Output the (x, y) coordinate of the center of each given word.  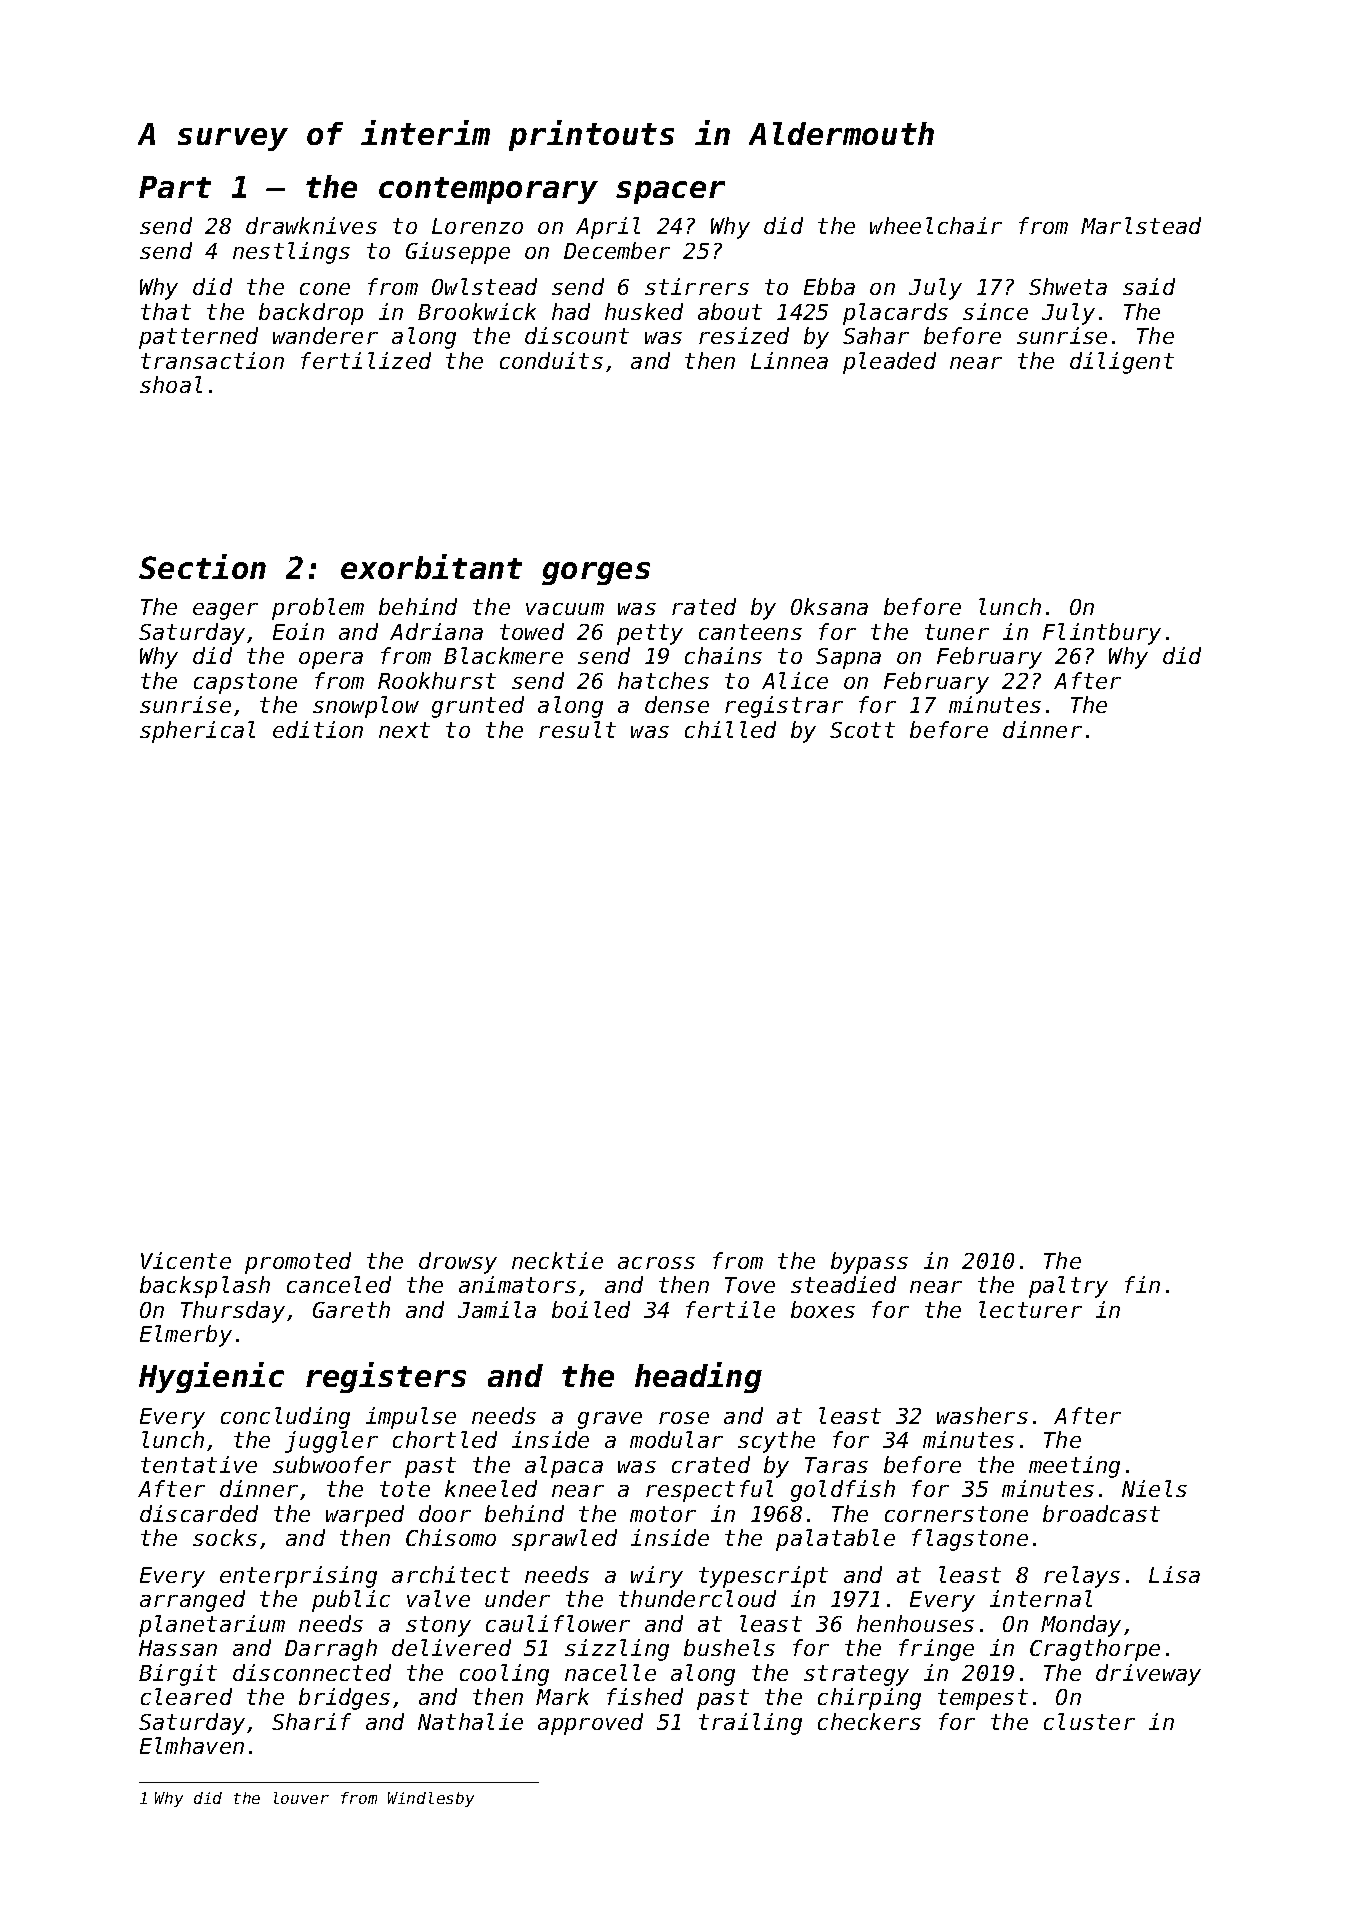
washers (982, 1415)
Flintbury (1102, 634)
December (617, 250)
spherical (197, 732)
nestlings (291, 253)
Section (202, 566)
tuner (957, 632)
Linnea (789, 360)
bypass (869, 1263)
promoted (298, 1263)
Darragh (331, 1650)
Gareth (351, 1309)
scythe (776, 1442)
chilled (730, 729)
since (995, 311)
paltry (1068, 1287)
